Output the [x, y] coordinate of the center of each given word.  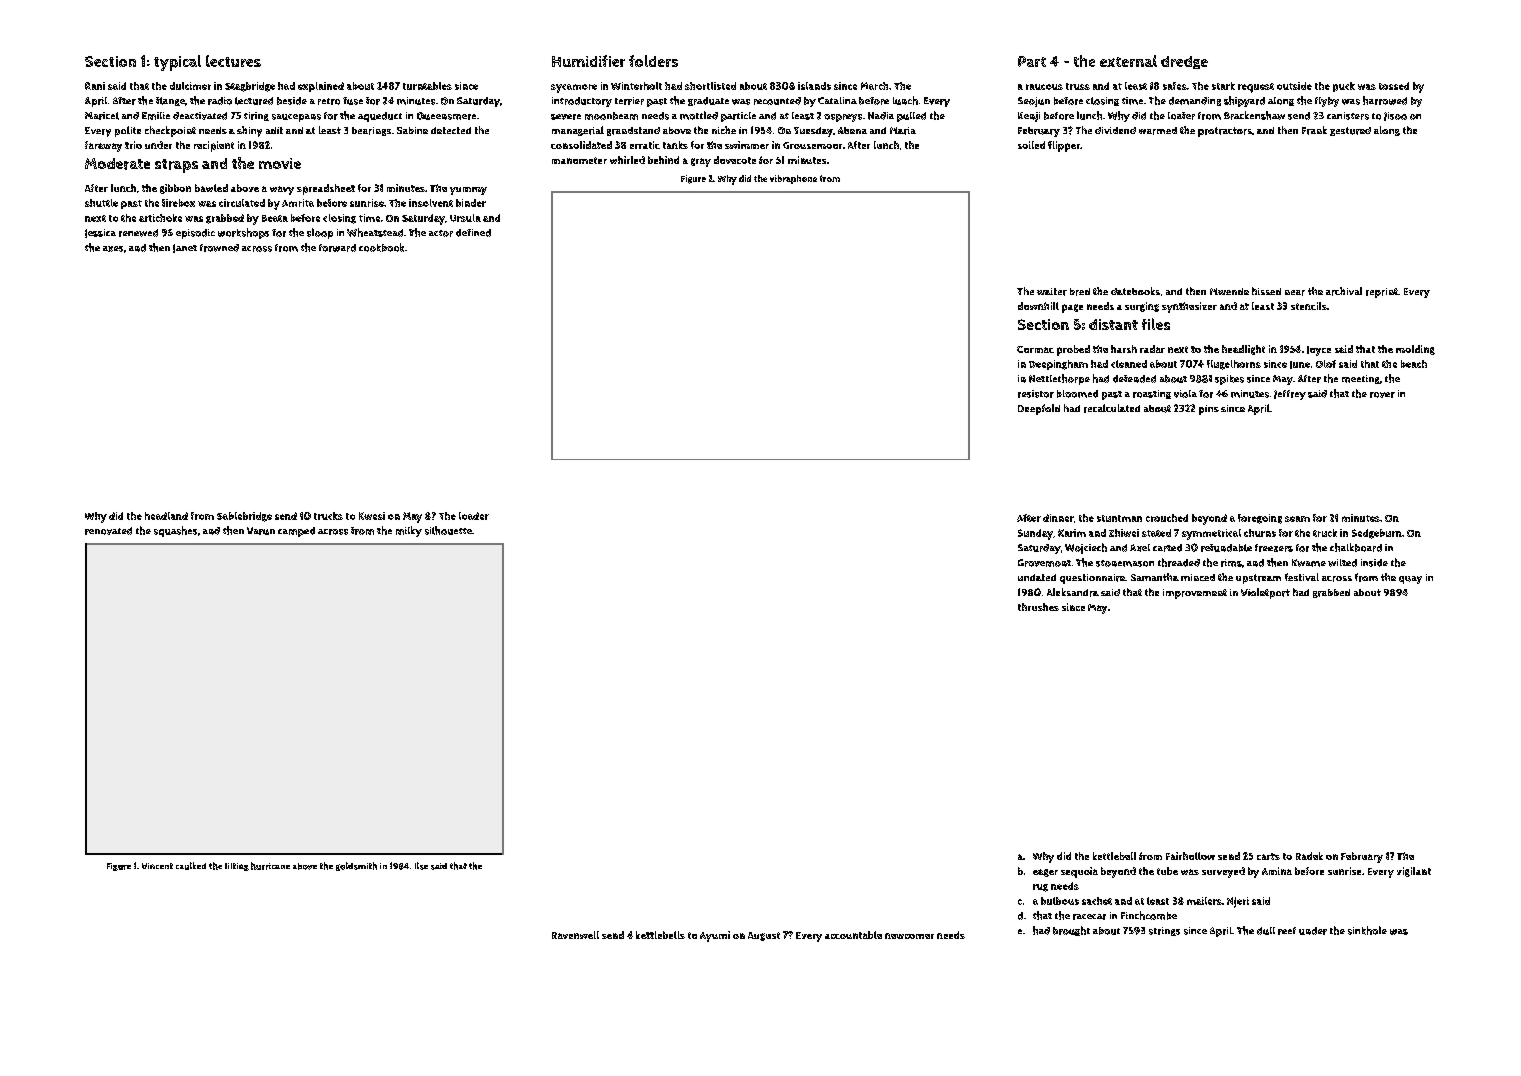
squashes [175, 531]
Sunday [1035, 534]
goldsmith [356, 866]
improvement [1195, 594]
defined [473, 233]
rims [1231, 563]
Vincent [157, 866]
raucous [1044, 87]
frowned [219, 248]
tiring [256, 116]
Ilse [421, 866]
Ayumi [715, 936]
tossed [1394, 86]
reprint [1382, 293]
